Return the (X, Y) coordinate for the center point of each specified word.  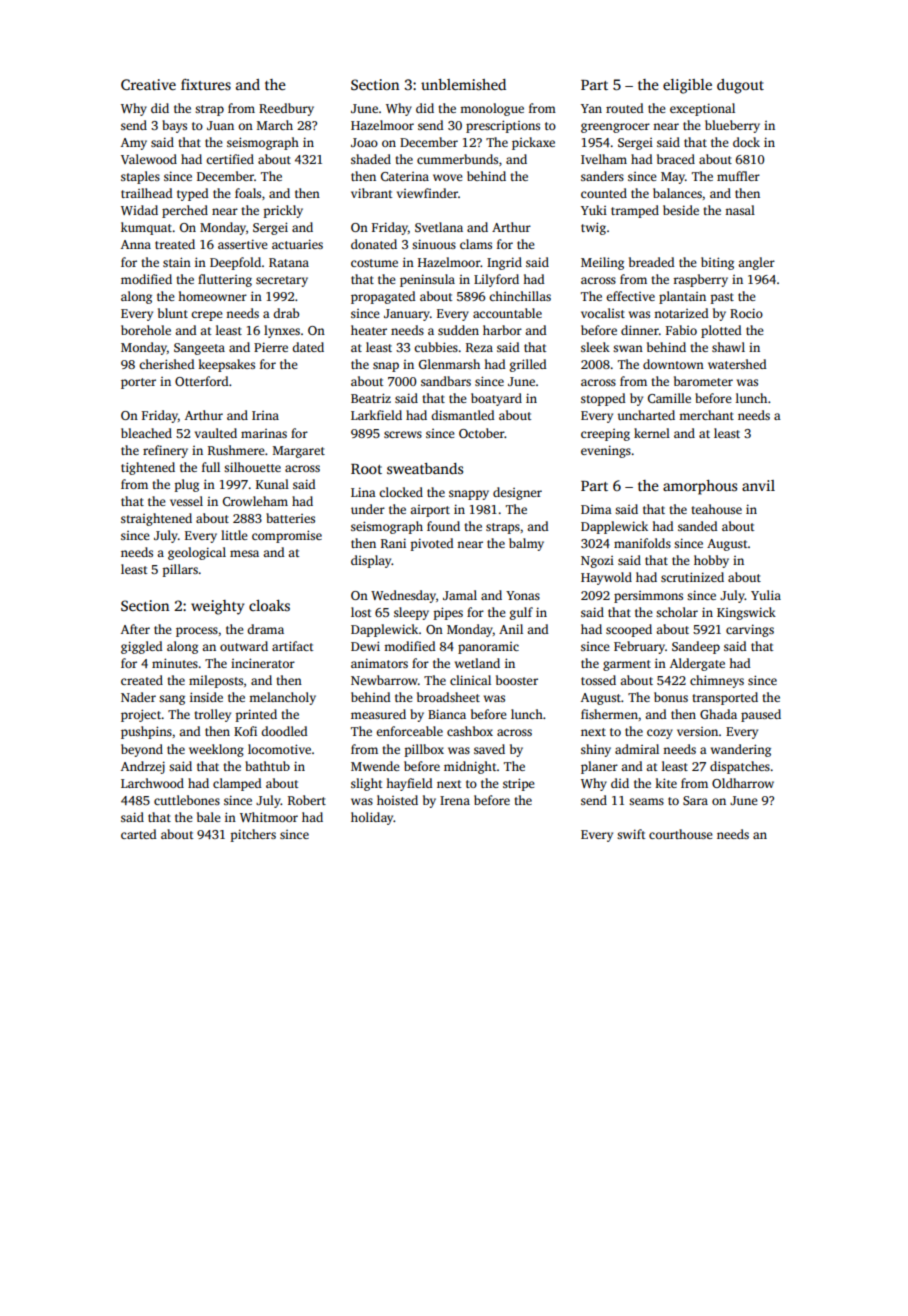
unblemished (463, 84)
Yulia (766, 595)
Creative (148, 84)
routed (624, 108)
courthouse (681, 834)
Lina (363, 492)
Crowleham (255, 501)
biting (717, 263)
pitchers (253, 835)
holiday (372, 818)
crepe (207, 316)
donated (374, 244)
